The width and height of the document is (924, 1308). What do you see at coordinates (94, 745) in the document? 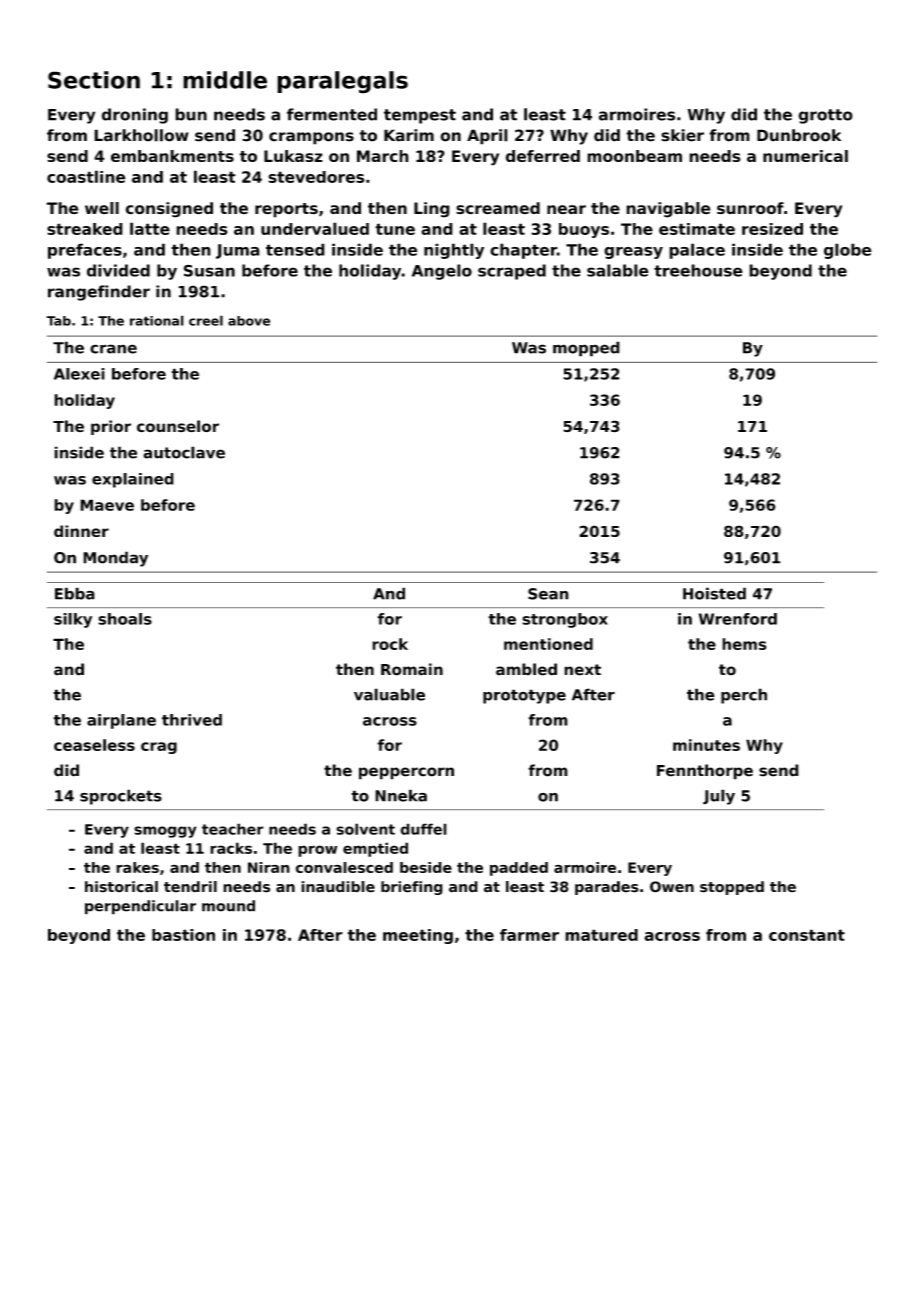
I see `ceaseless` at bounding box center [94, 745].
